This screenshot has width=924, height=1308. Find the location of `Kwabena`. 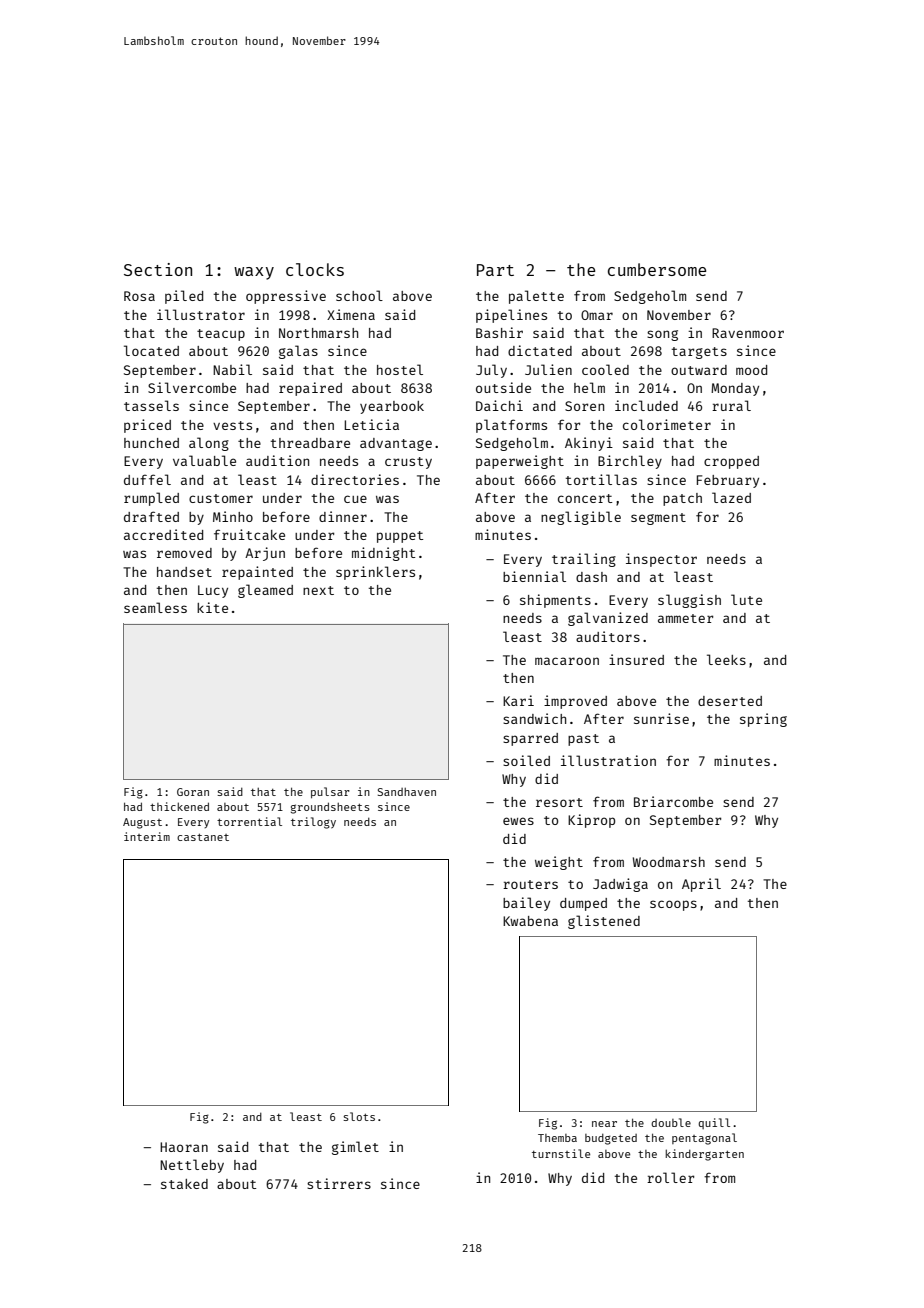

Kwabena is located at coordinates (530, 921).
